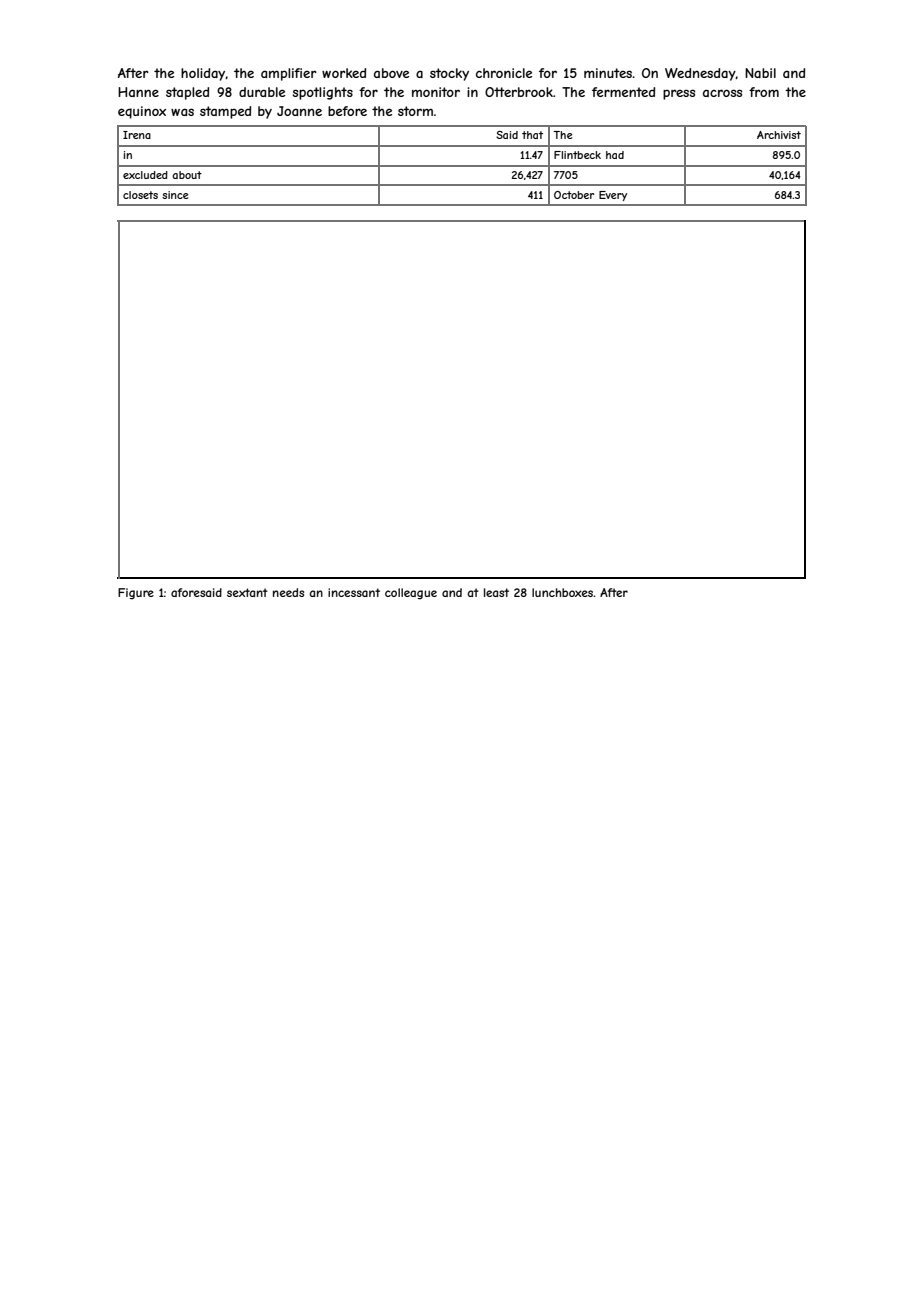 This page has width=924, height=1308. I want to click on October, so click(574, 195).
